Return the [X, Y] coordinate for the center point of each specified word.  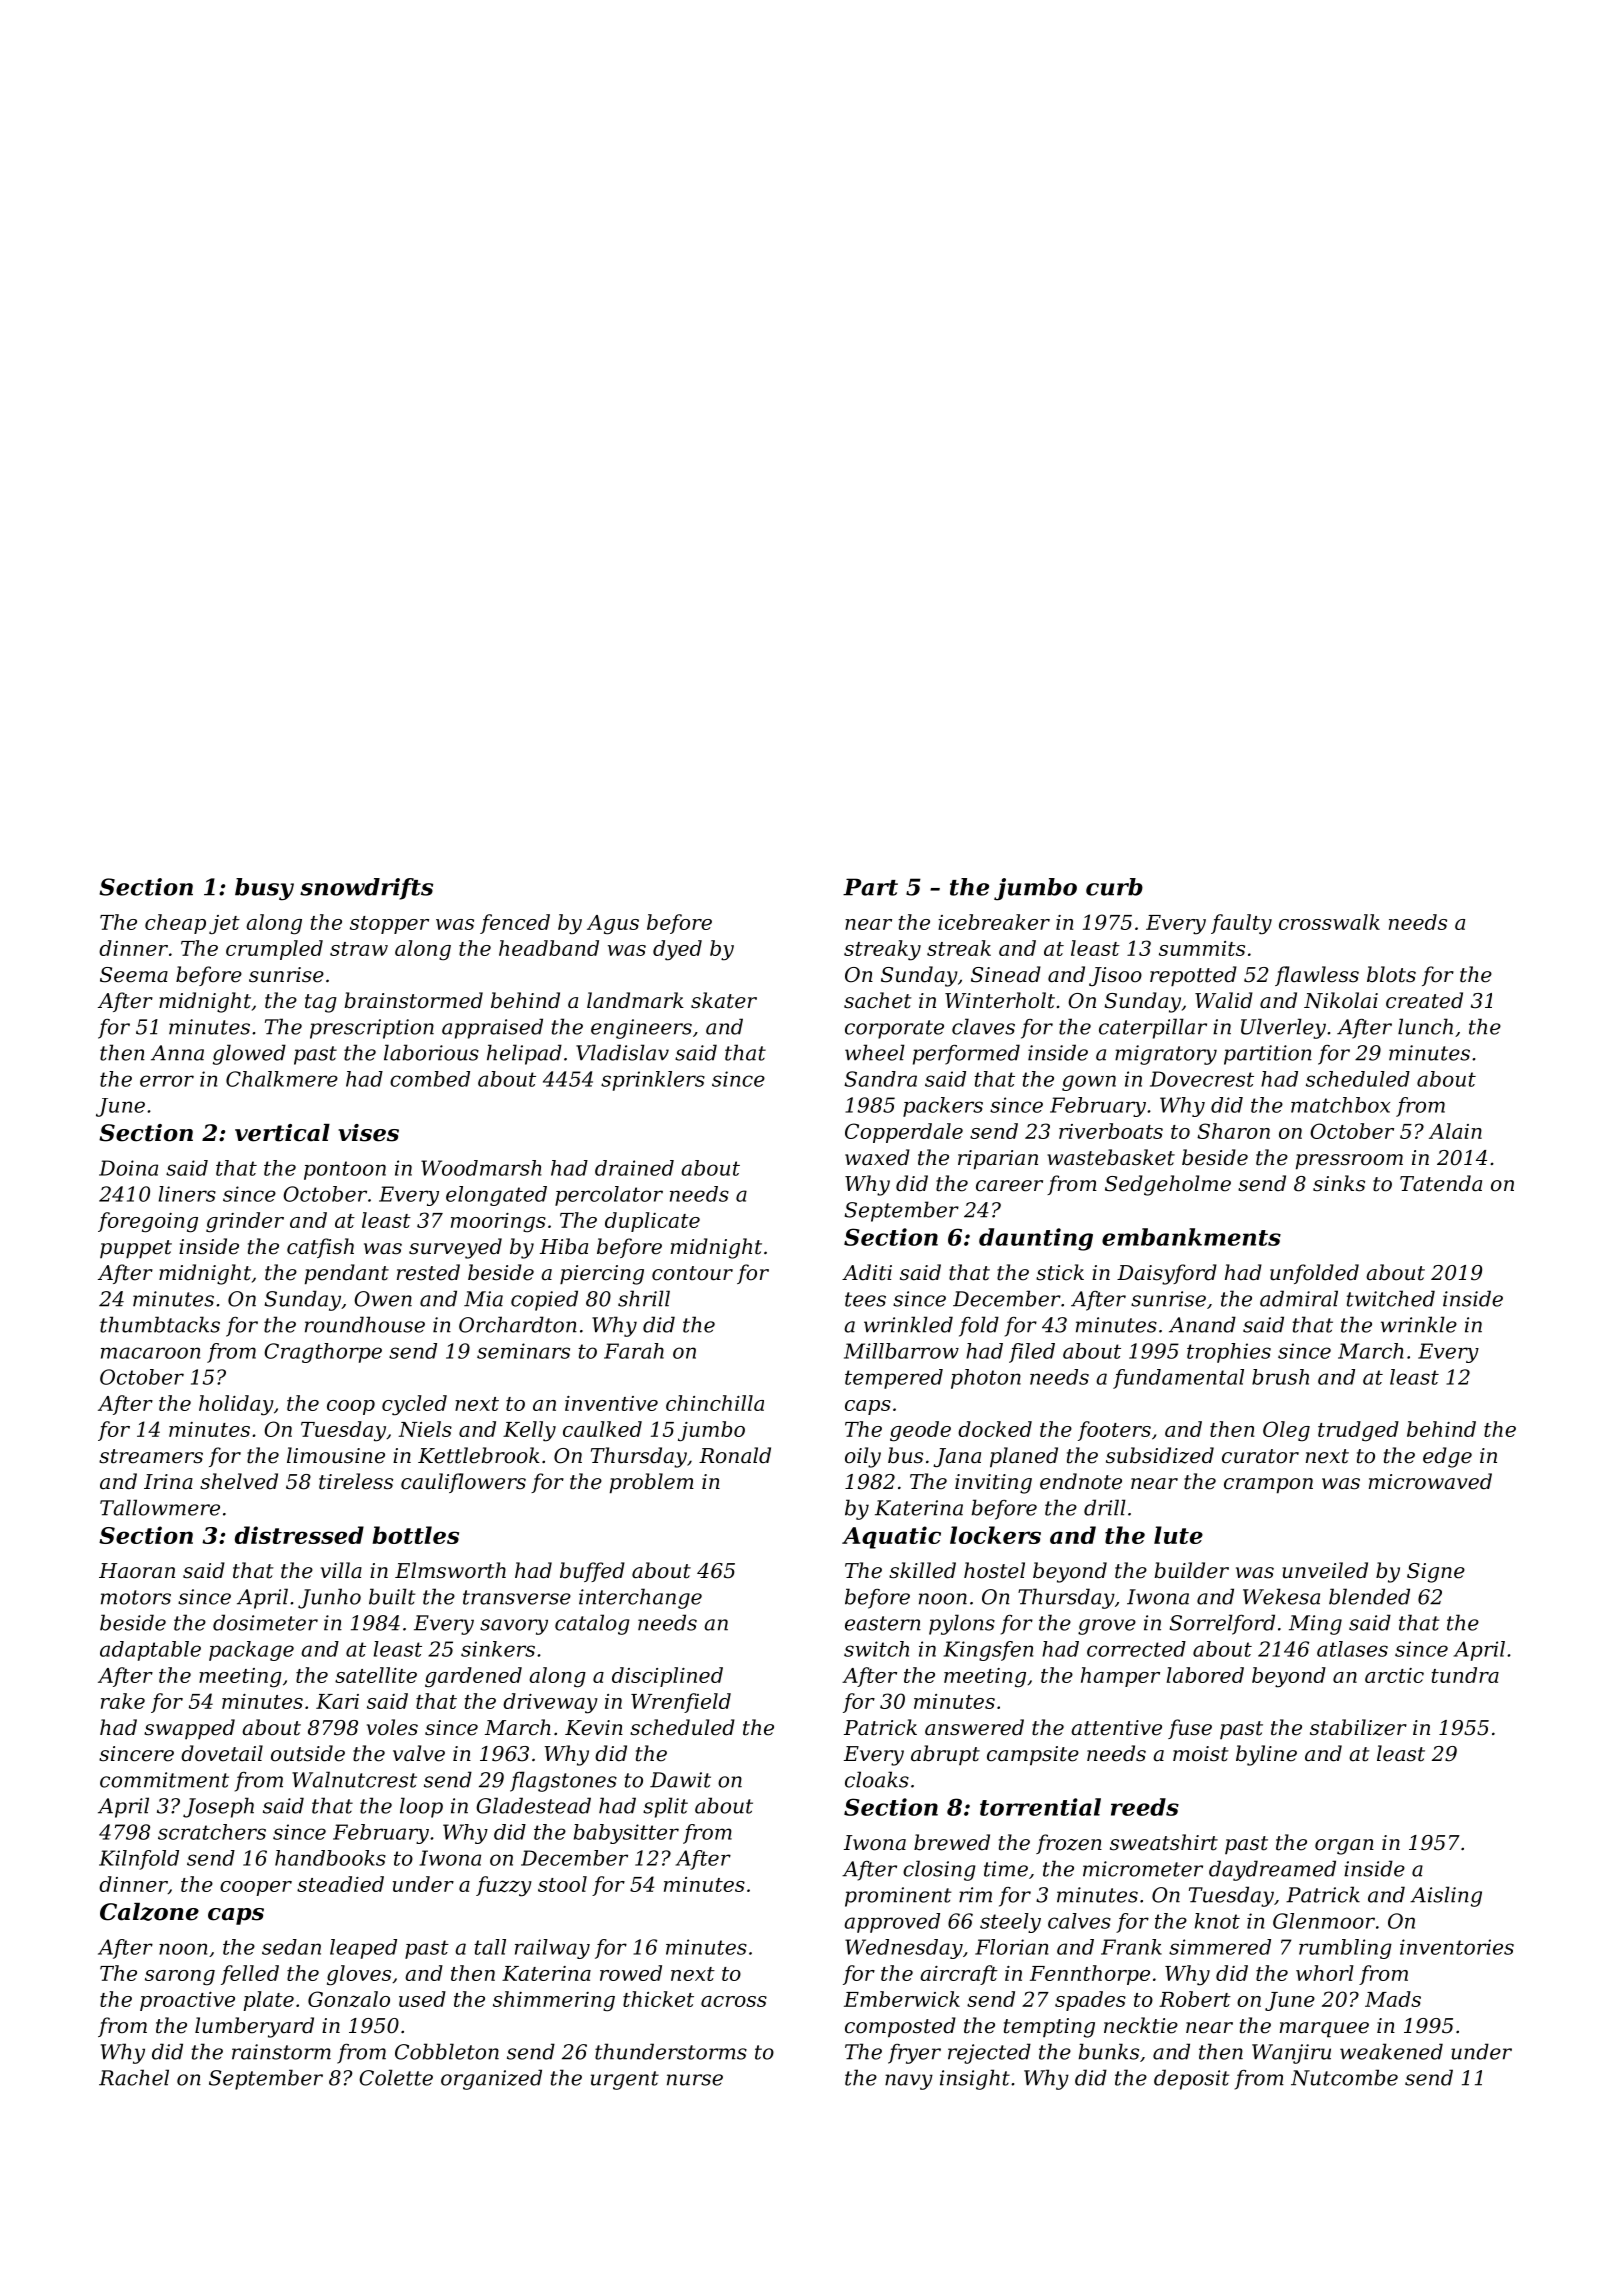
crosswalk [1329, 922]
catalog [592, 1624]
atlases [1352, 1649]
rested [428, 1272]
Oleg [1286, 1431]
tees [865, 1299]
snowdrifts [366, 889]
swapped [189, 1729]
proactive [187, 2001]
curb [1114, 887]
